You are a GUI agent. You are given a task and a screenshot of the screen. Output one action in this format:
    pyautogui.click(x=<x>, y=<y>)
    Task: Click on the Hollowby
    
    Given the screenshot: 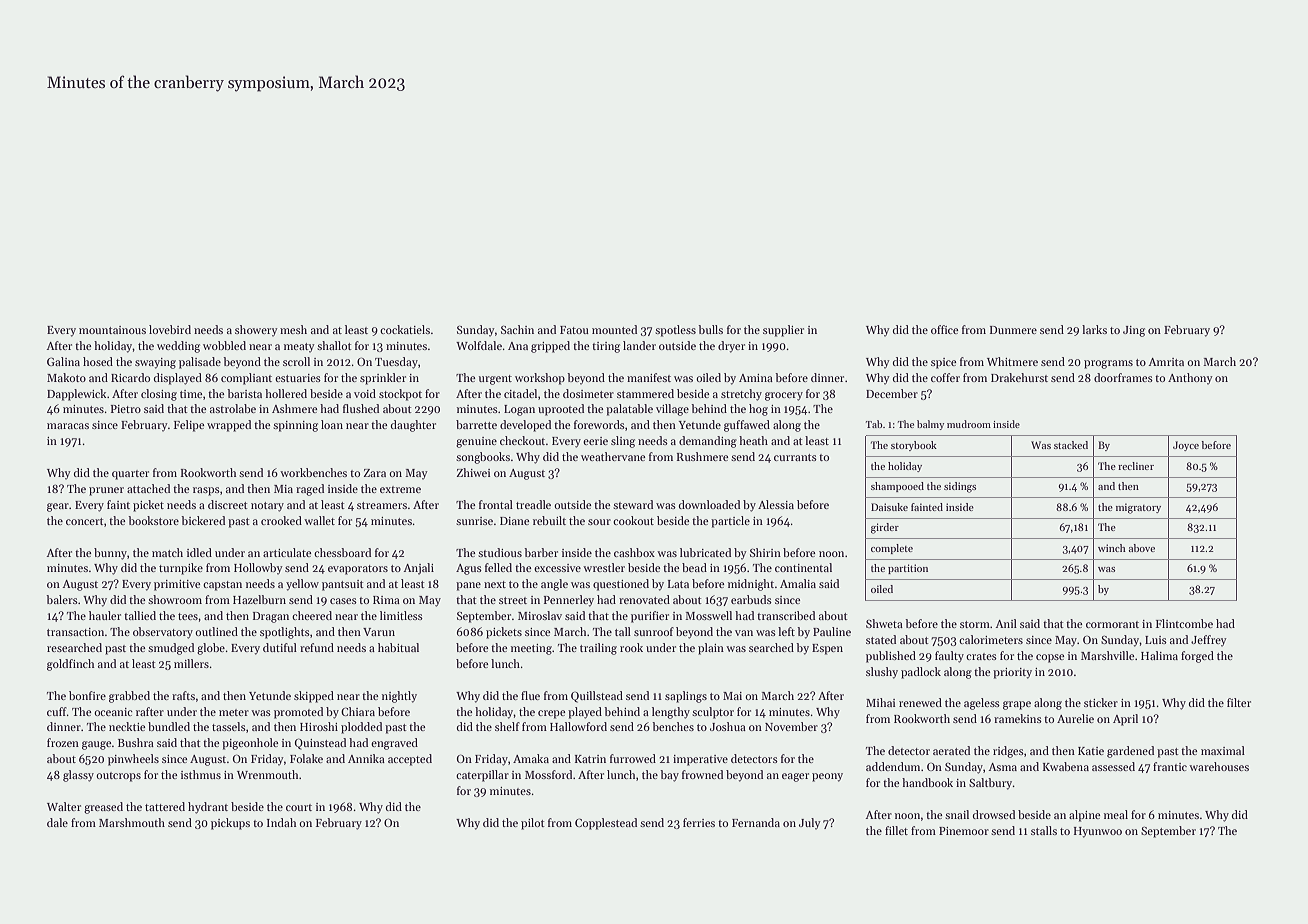 What is the action you would take?
    pyautogui.click(x=258, y=569)
